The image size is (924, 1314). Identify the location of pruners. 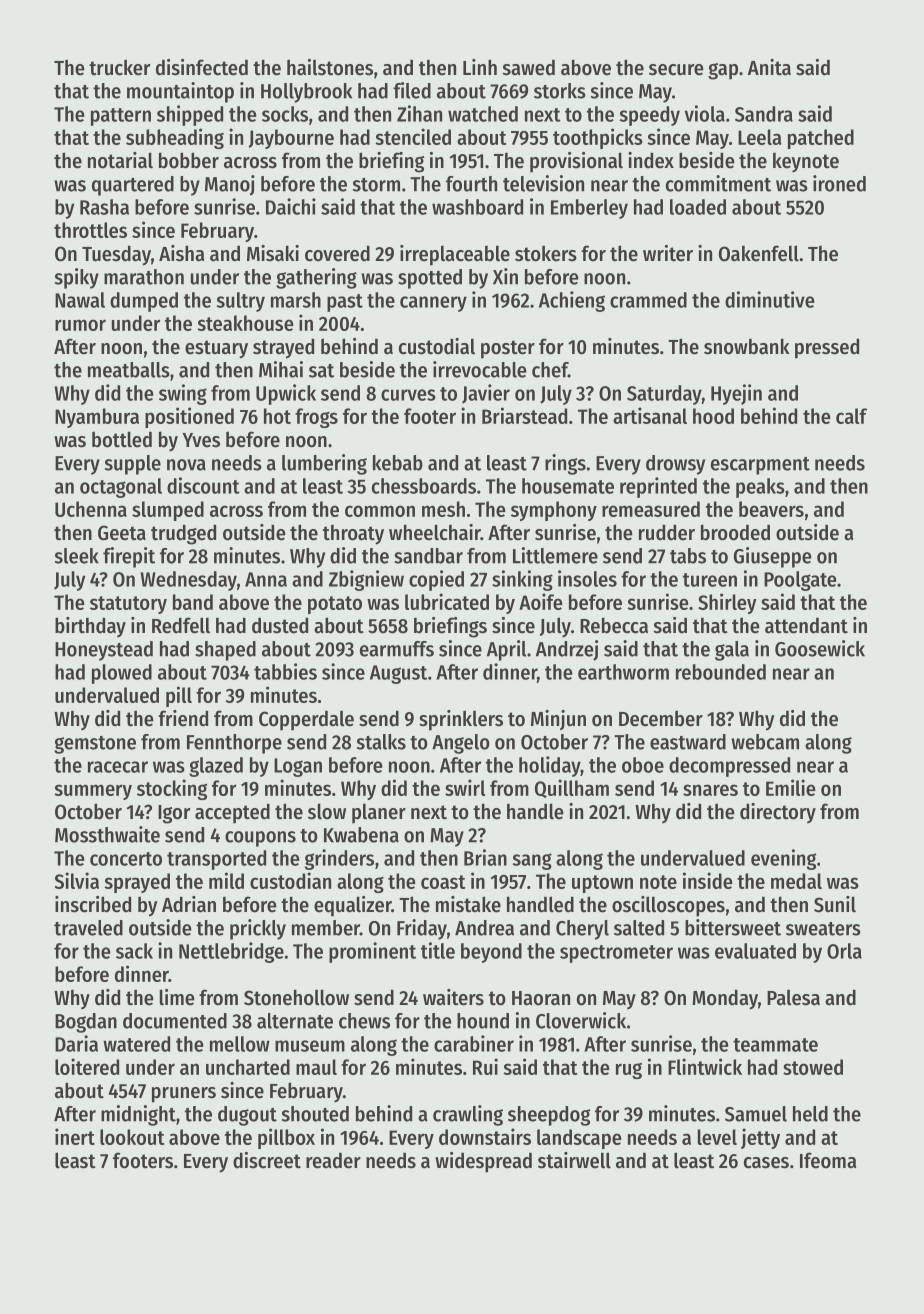
(184, 1095).
